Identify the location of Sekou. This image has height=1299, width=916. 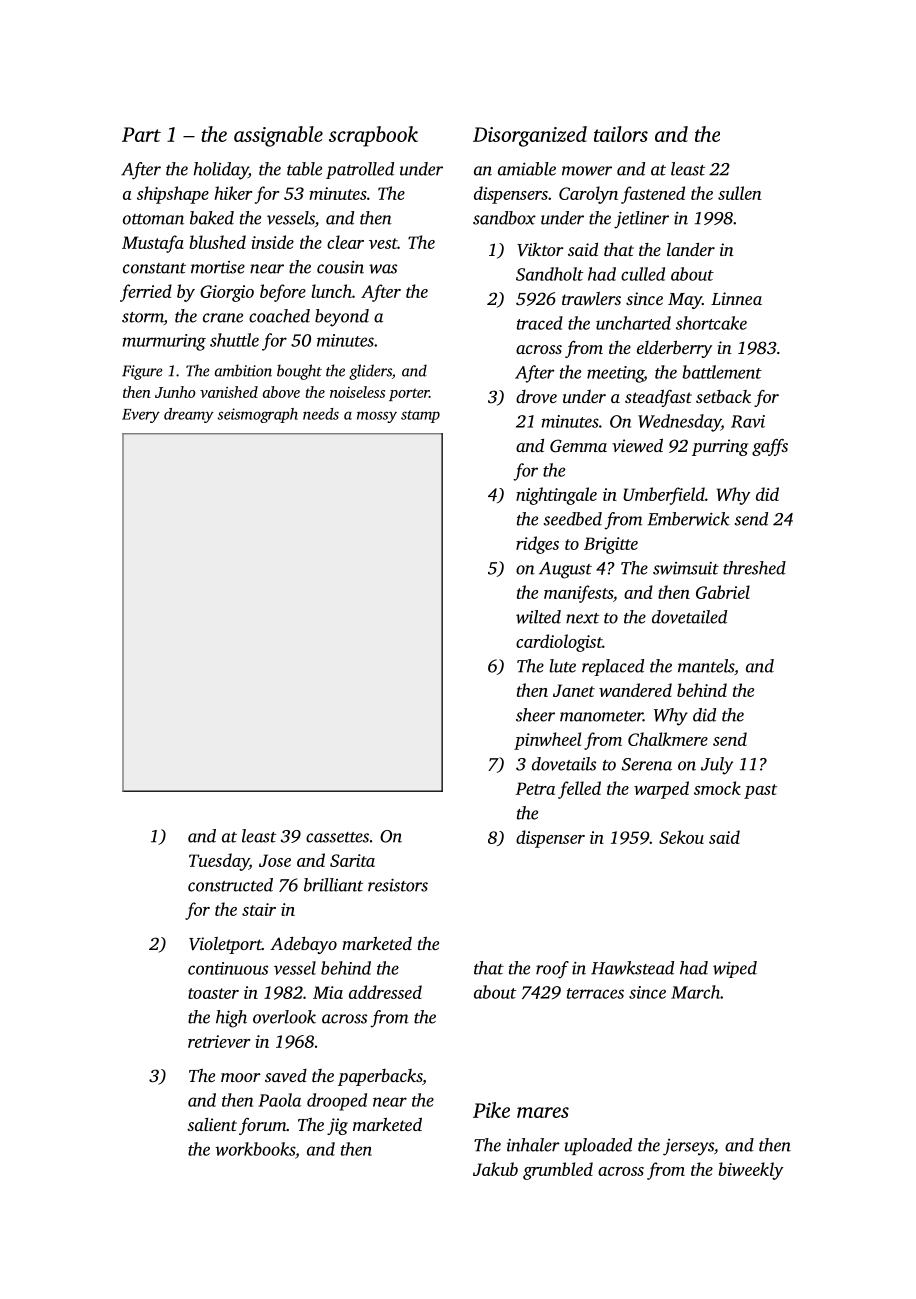
(681, 837).
